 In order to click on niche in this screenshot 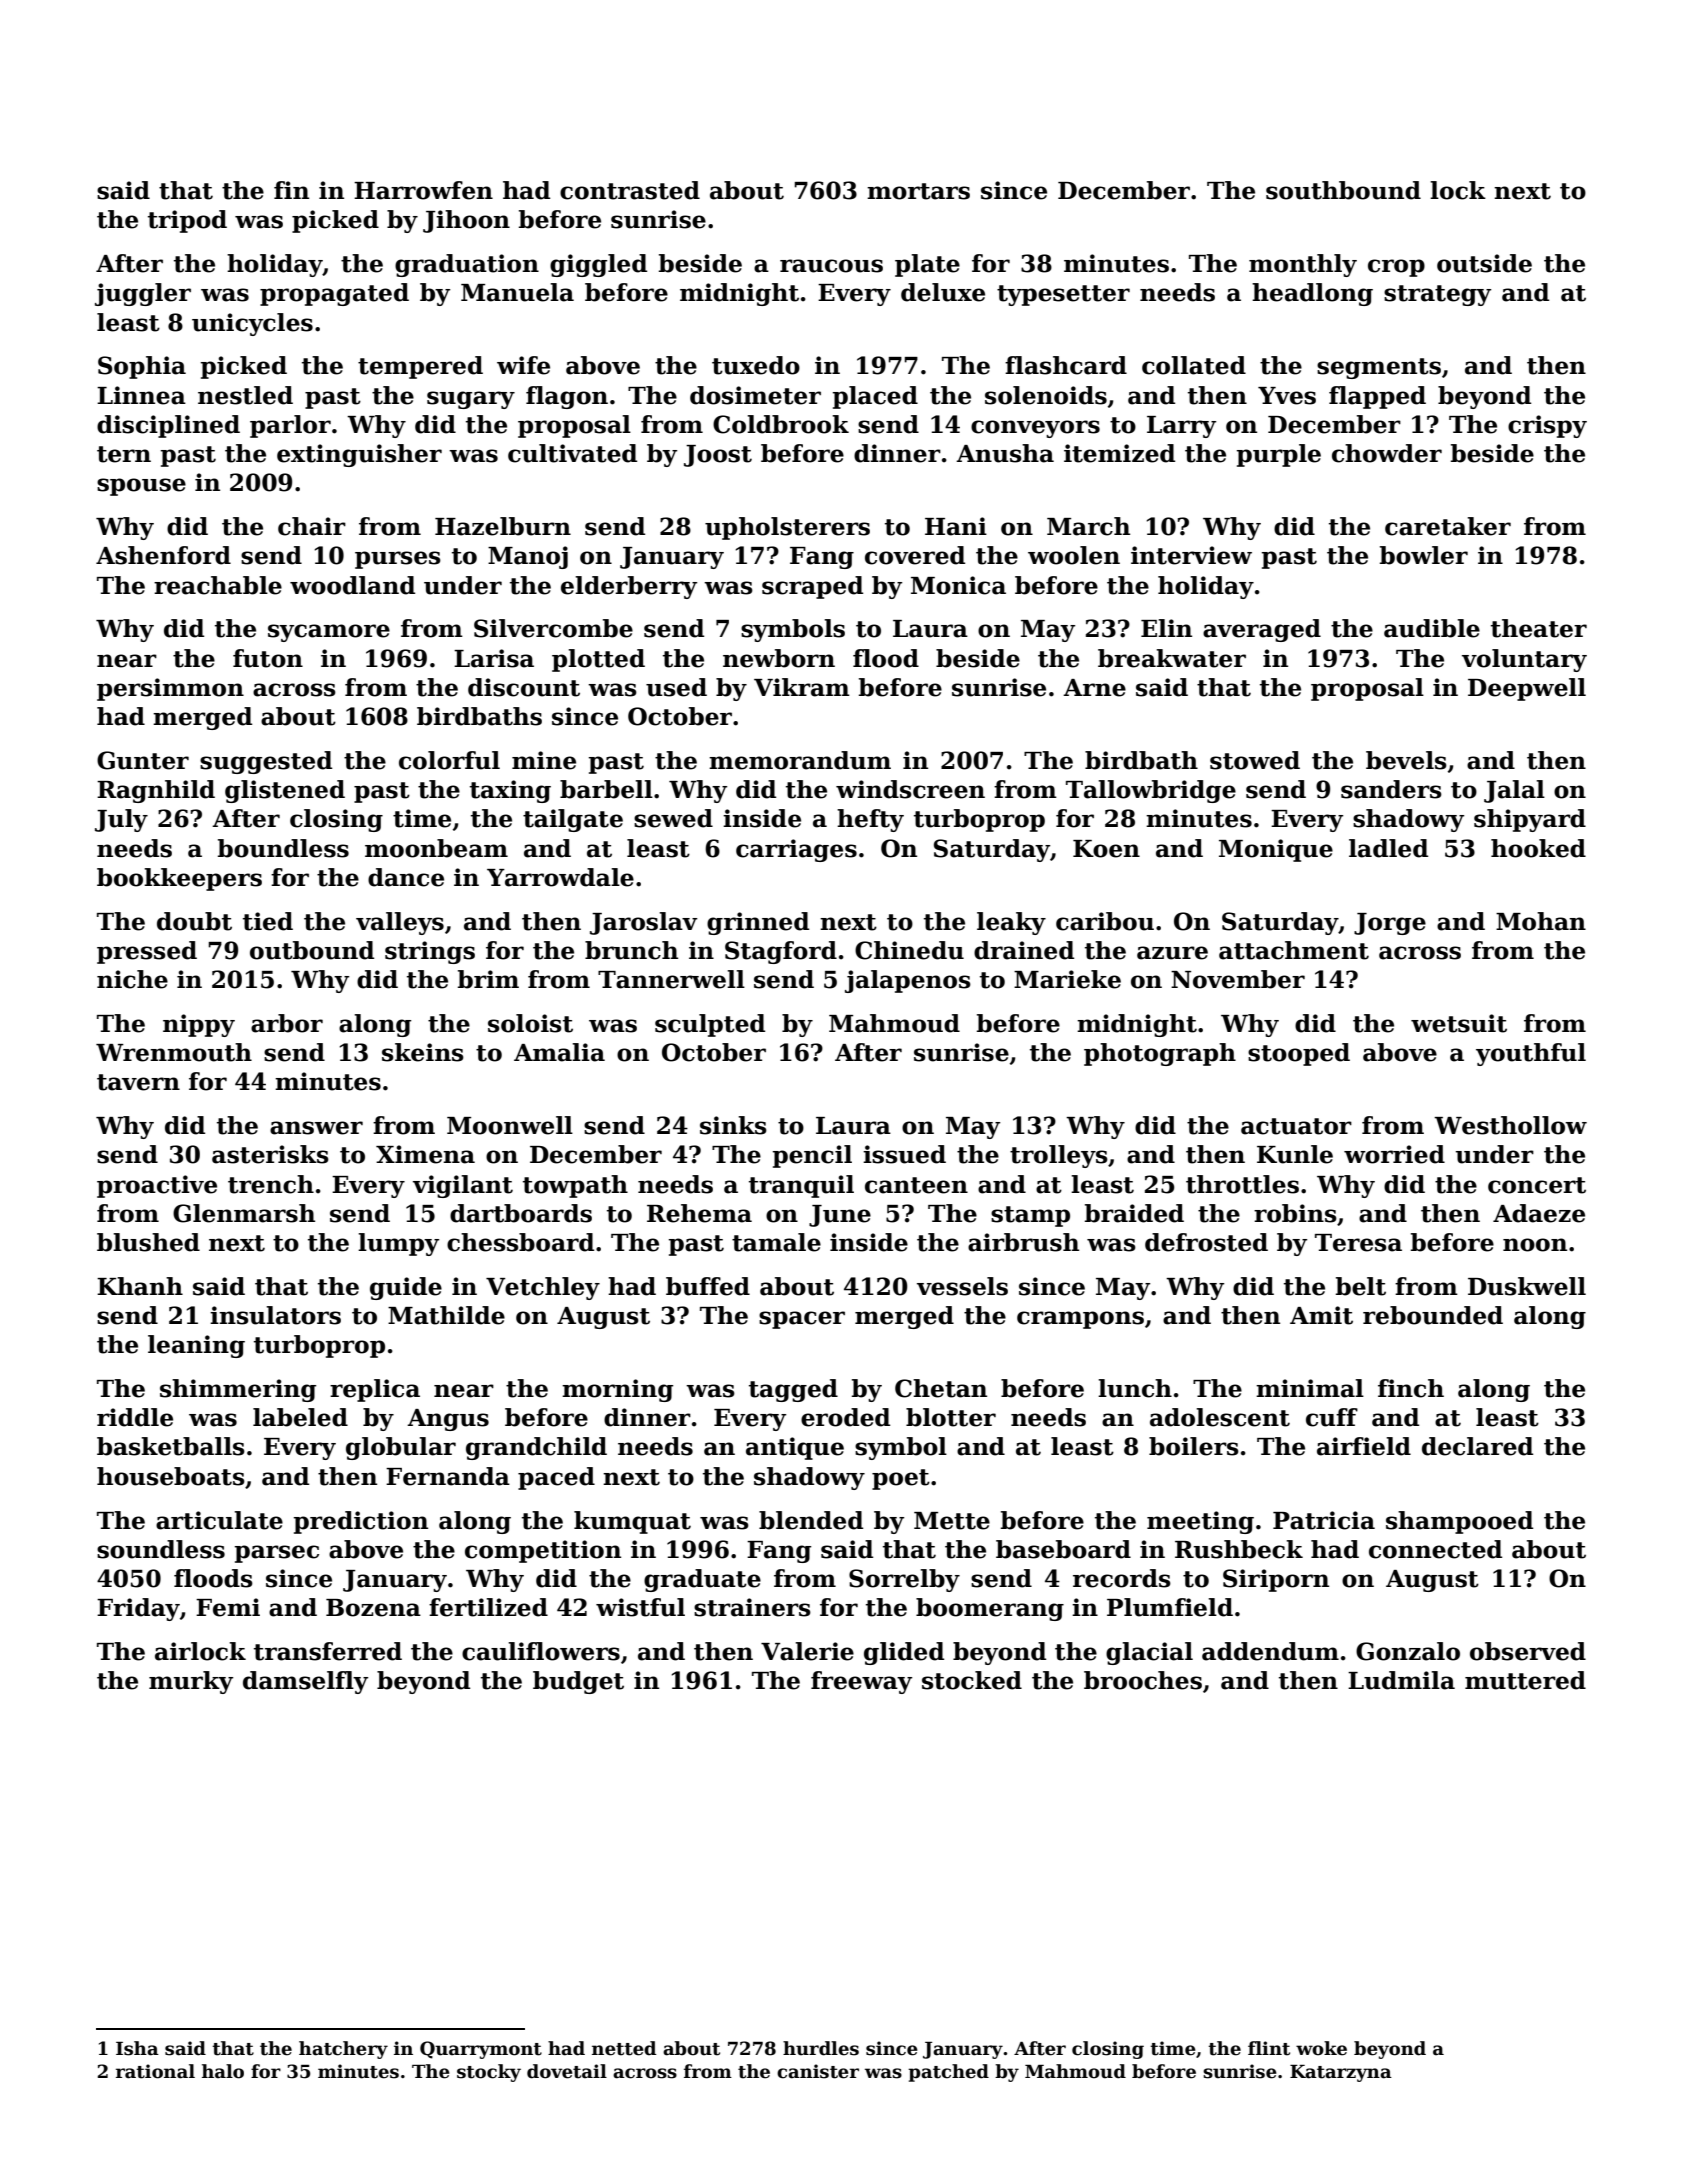, I will do `click(132, 979)`.
